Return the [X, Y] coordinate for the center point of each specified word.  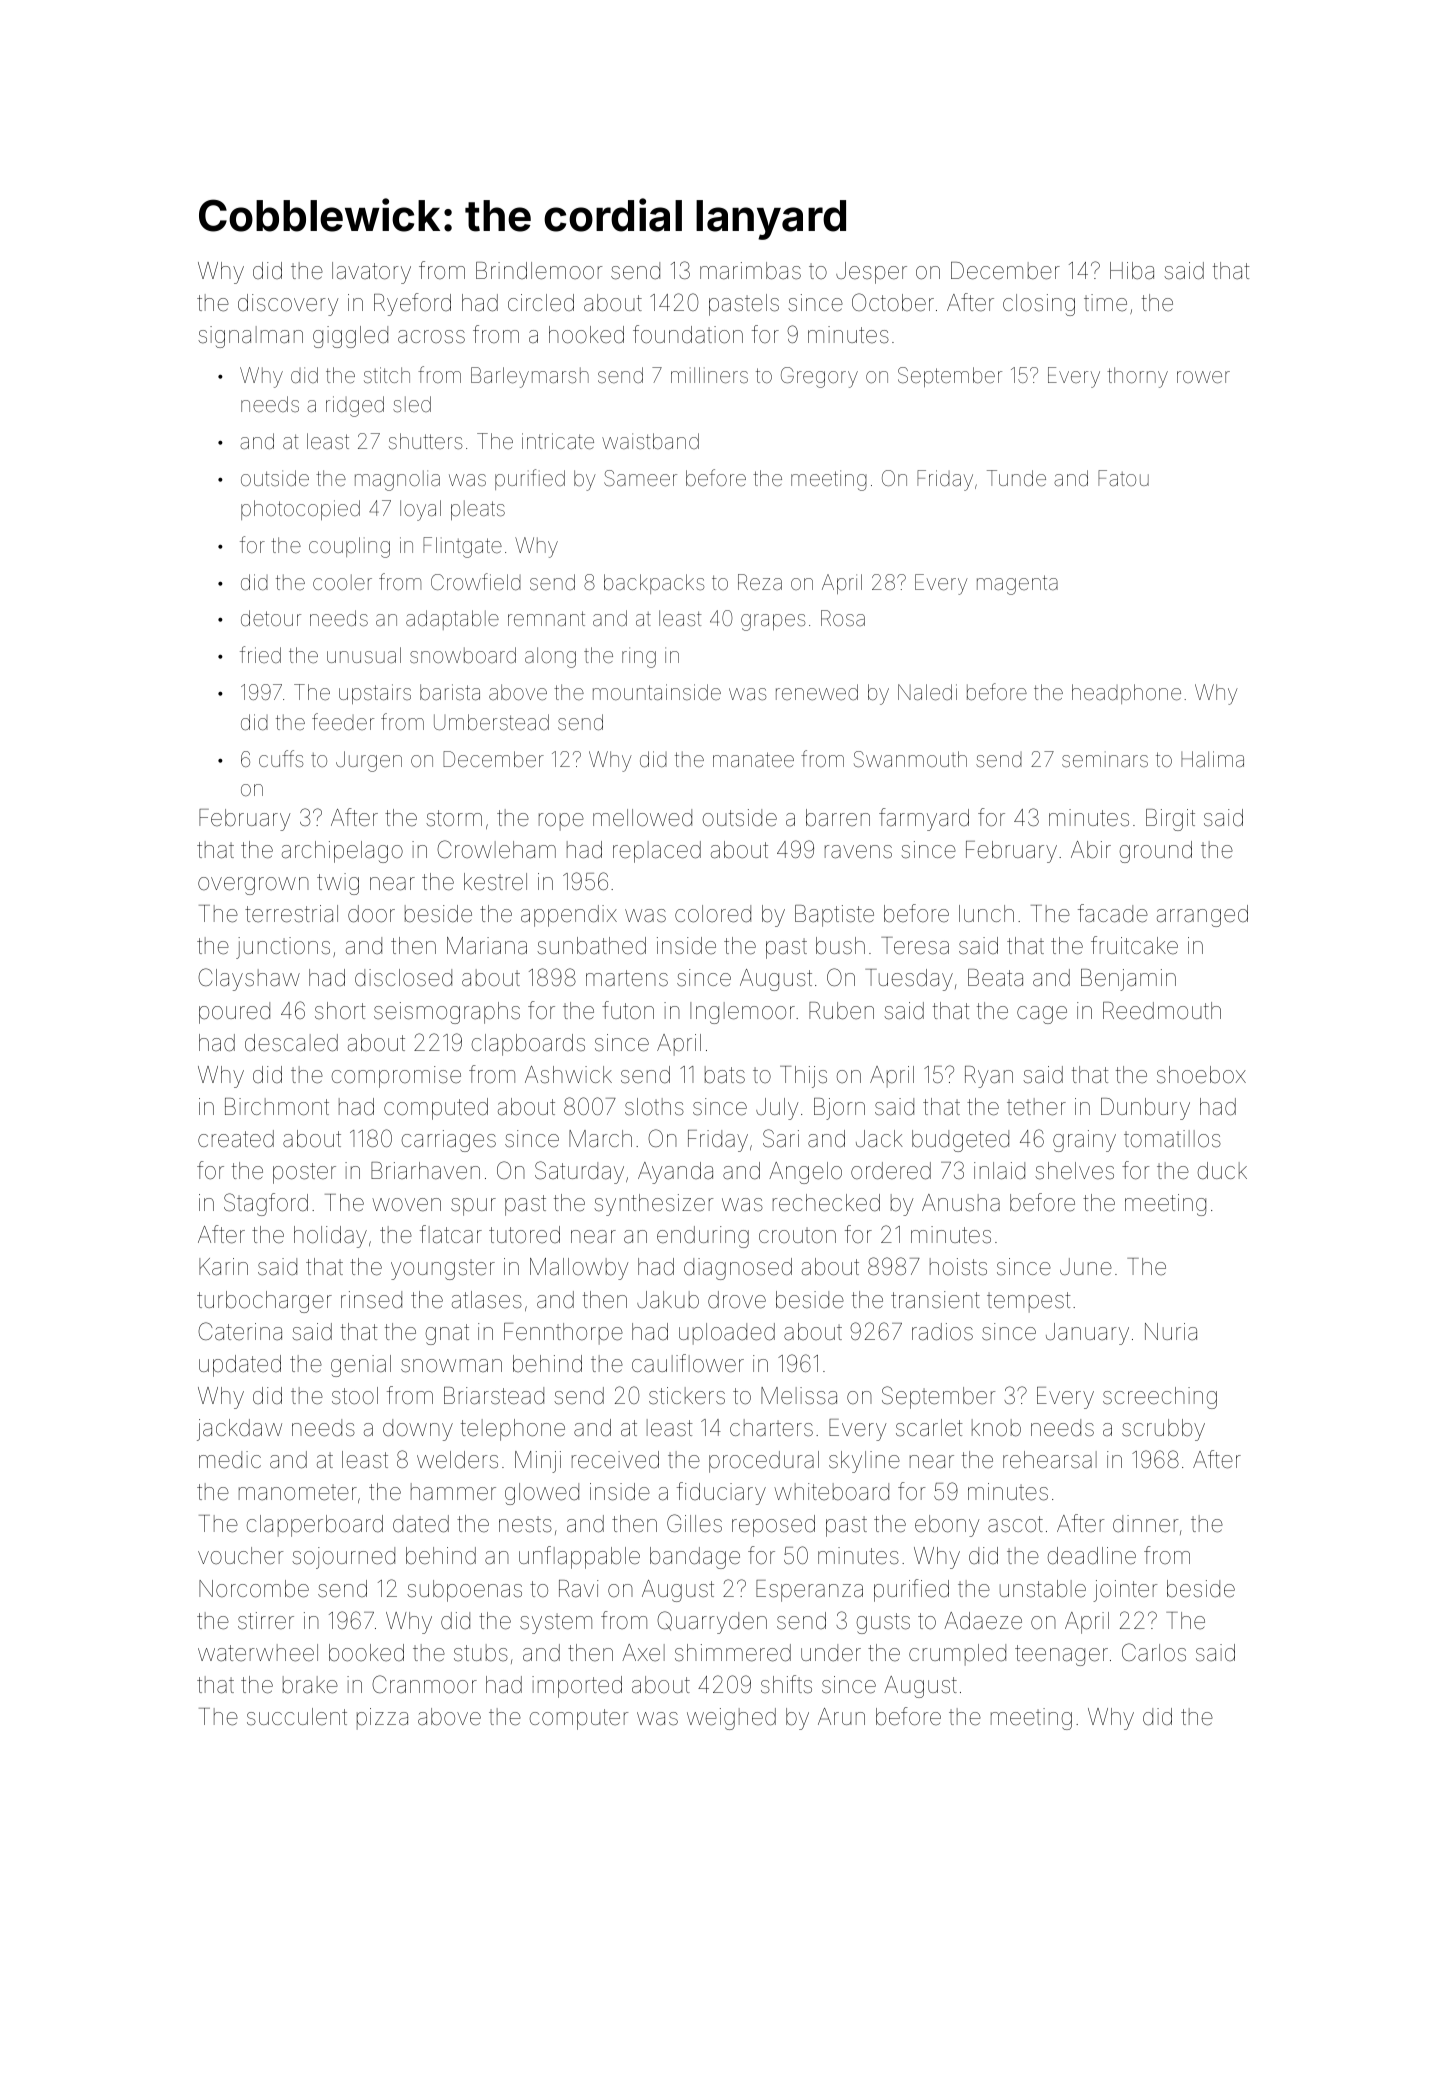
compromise [396, 1077]
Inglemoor [742, 1013]
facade [1113, 913]
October [893, 302]
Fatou [1123, 478]
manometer [298, 1492]
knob [996, 1428]
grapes [773, 622]
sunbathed [591, 946]
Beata [995, 978]
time [1105, 303]
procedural [764, 1462]
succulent [297, 1717]
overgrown [253, 886]
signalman [250, 337]
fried [260, 654]
